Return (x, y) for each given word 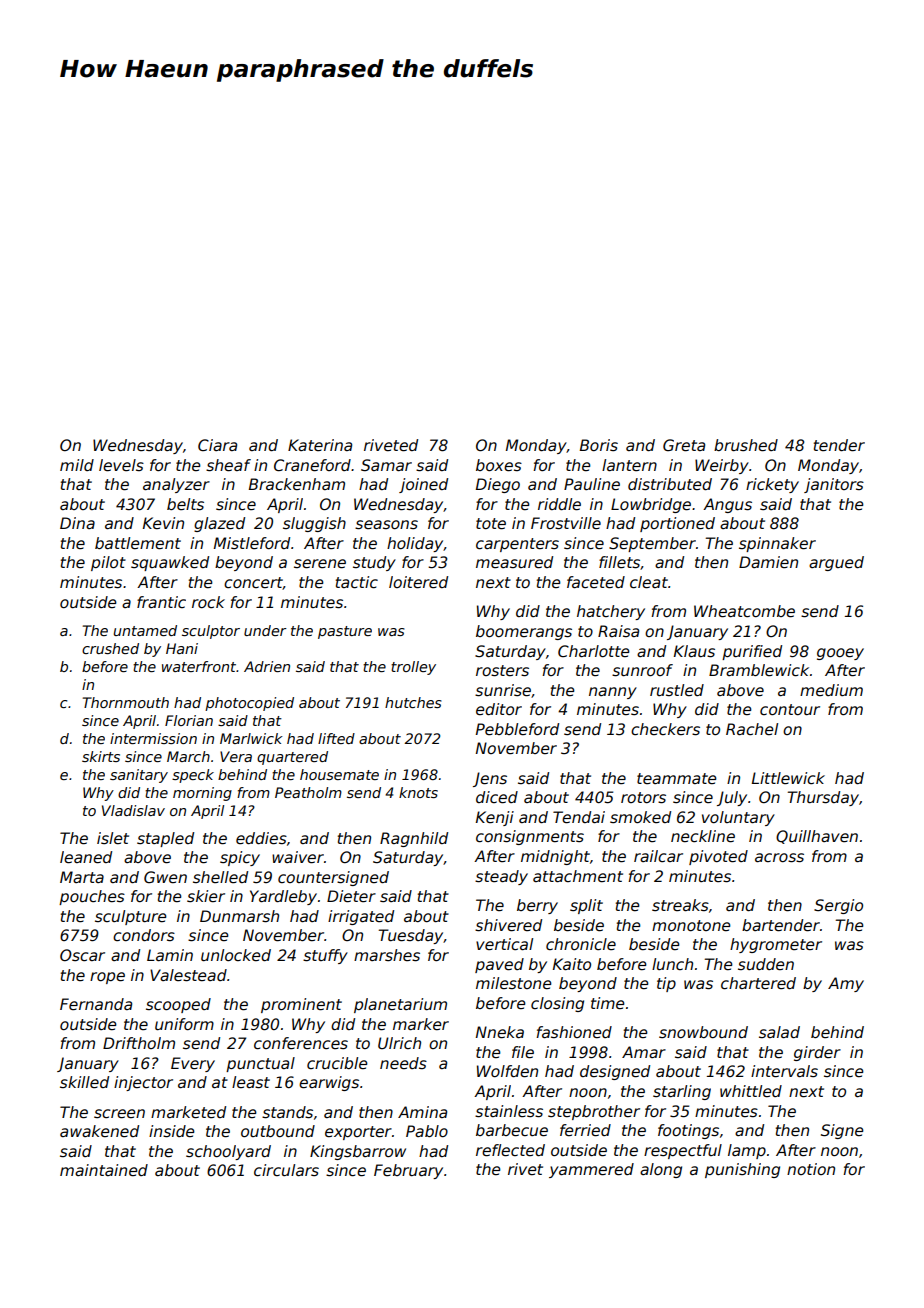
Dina (77, 523)
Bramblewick (759, 670)
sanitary (139, 776)
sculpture (131, 917)
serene (320, 564)
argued (836, 563)
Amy (846, 984)
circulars (286, 1170)
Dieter (351, 896)
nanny (613, 693)
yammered (591, 1170)
